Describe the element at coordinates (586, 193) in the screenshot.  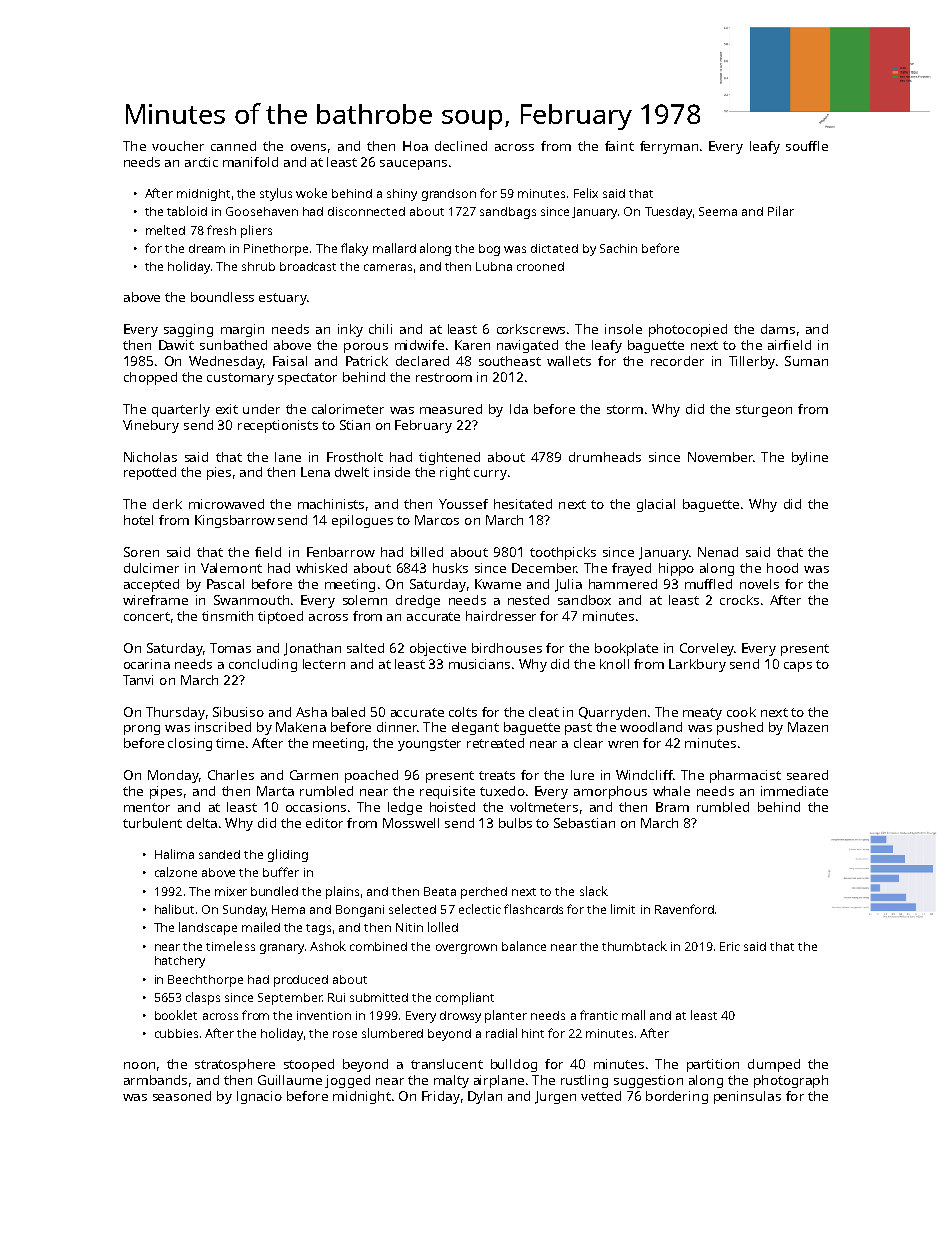
I see `Felix` at that location.
